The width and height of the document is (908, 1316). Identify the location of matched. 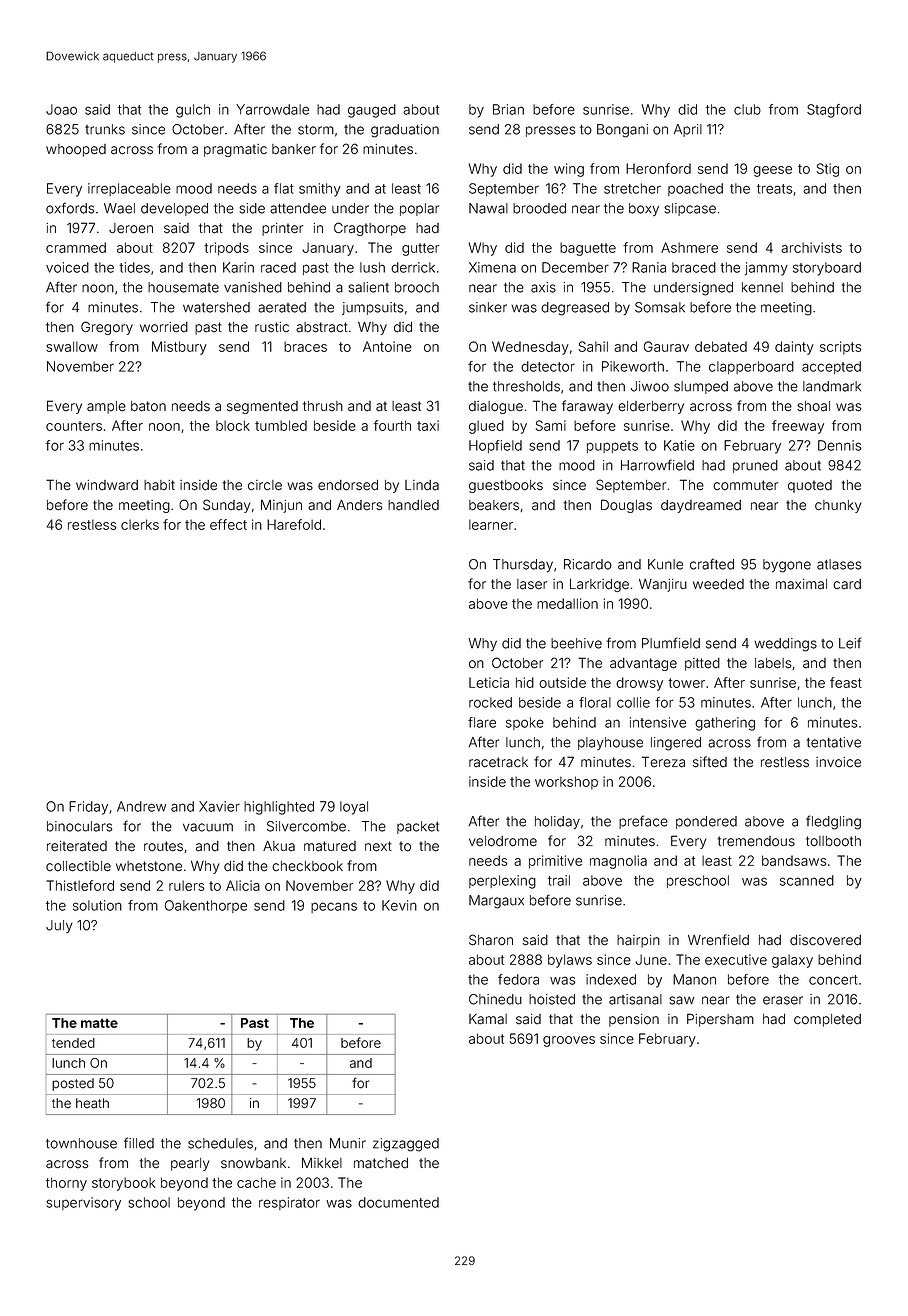
(381, 1163).
